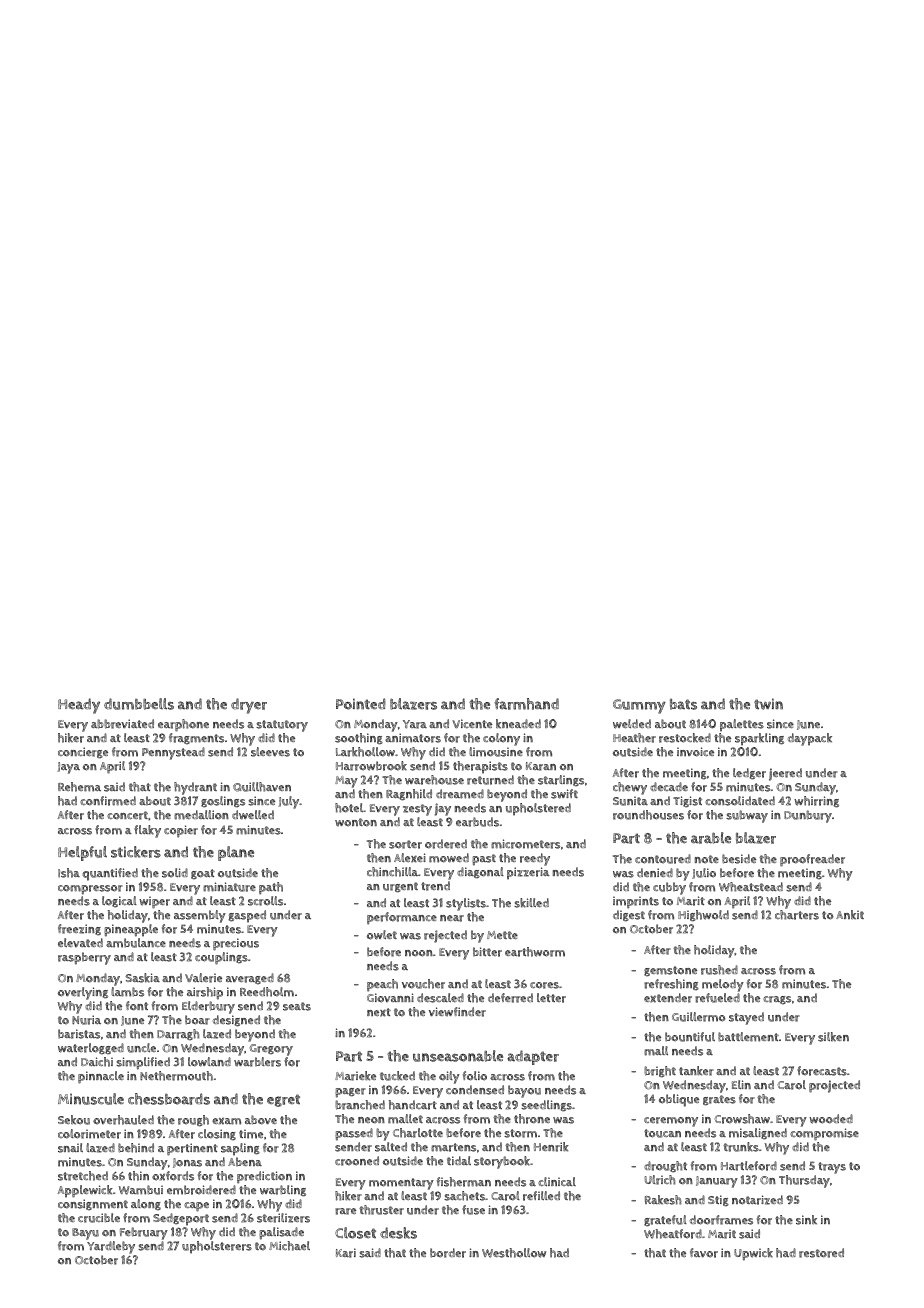 The image size is (924, 1308). Describe the element at coordinates (361, 704) in the screenshot. I see `Pointed` at that location.
